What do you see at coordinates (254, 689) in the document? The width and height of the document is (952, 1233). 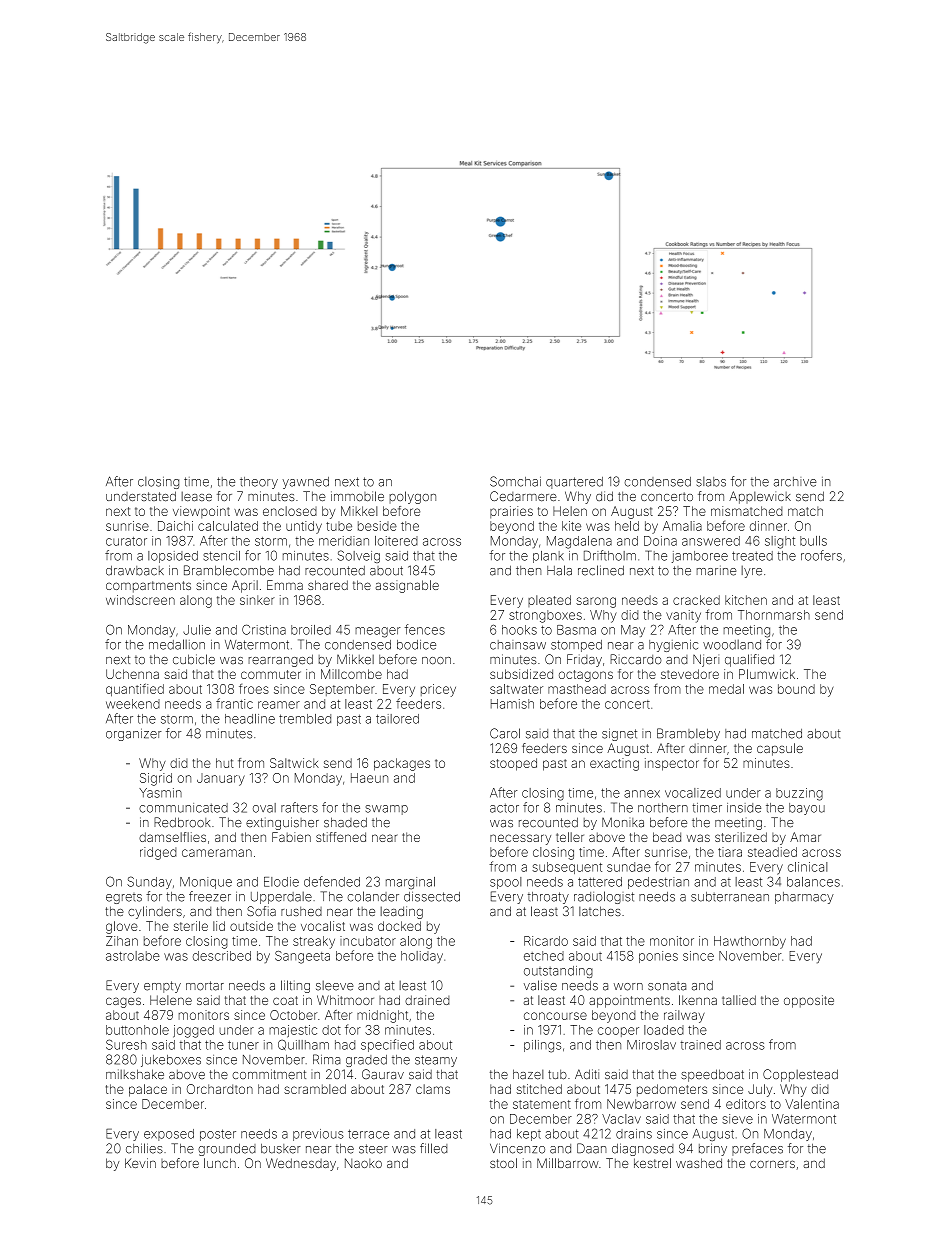 I see `froes` at bounding box center [254, 689].
